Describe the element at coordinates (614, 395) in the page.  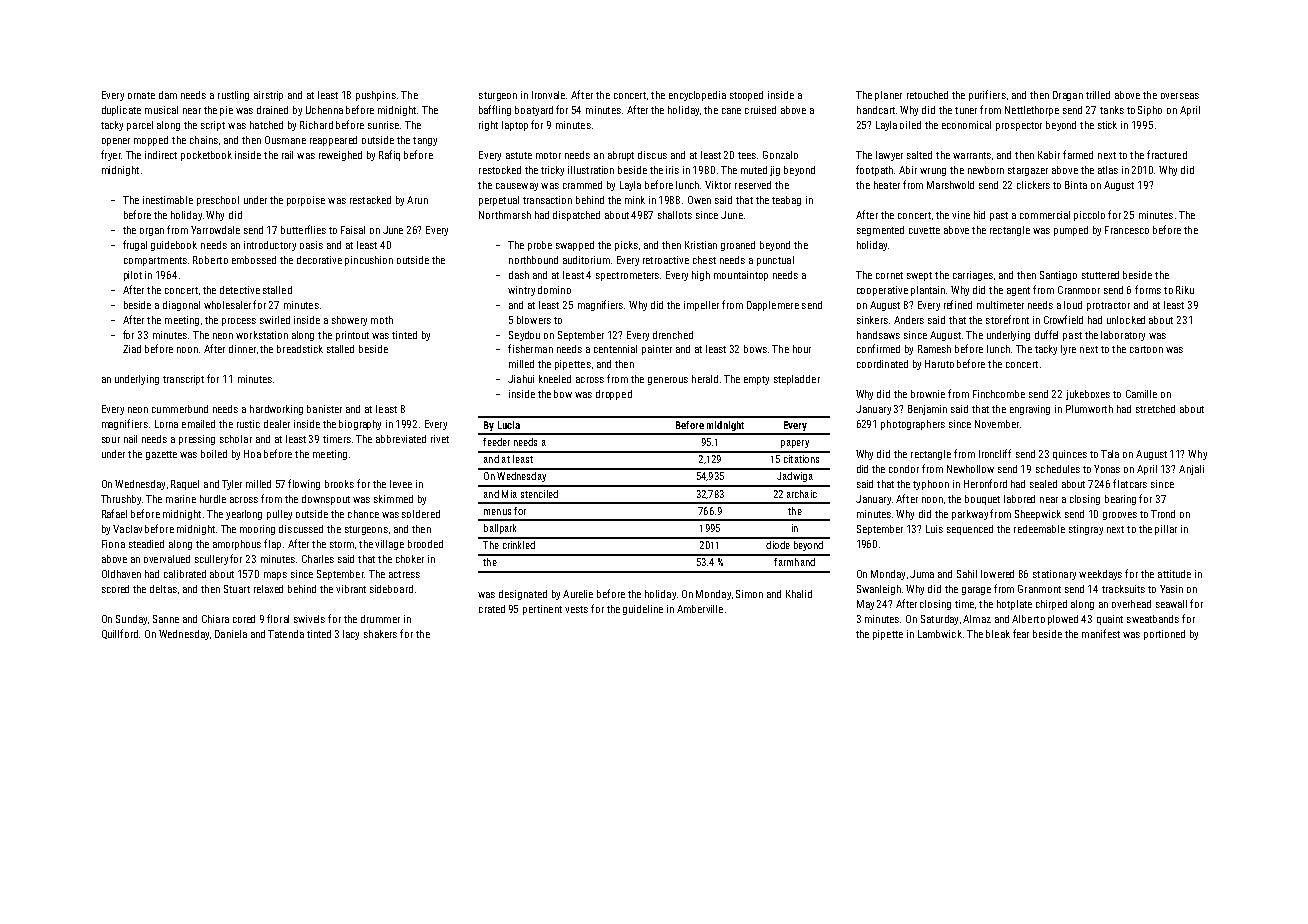
I see `dropped` at that location.
